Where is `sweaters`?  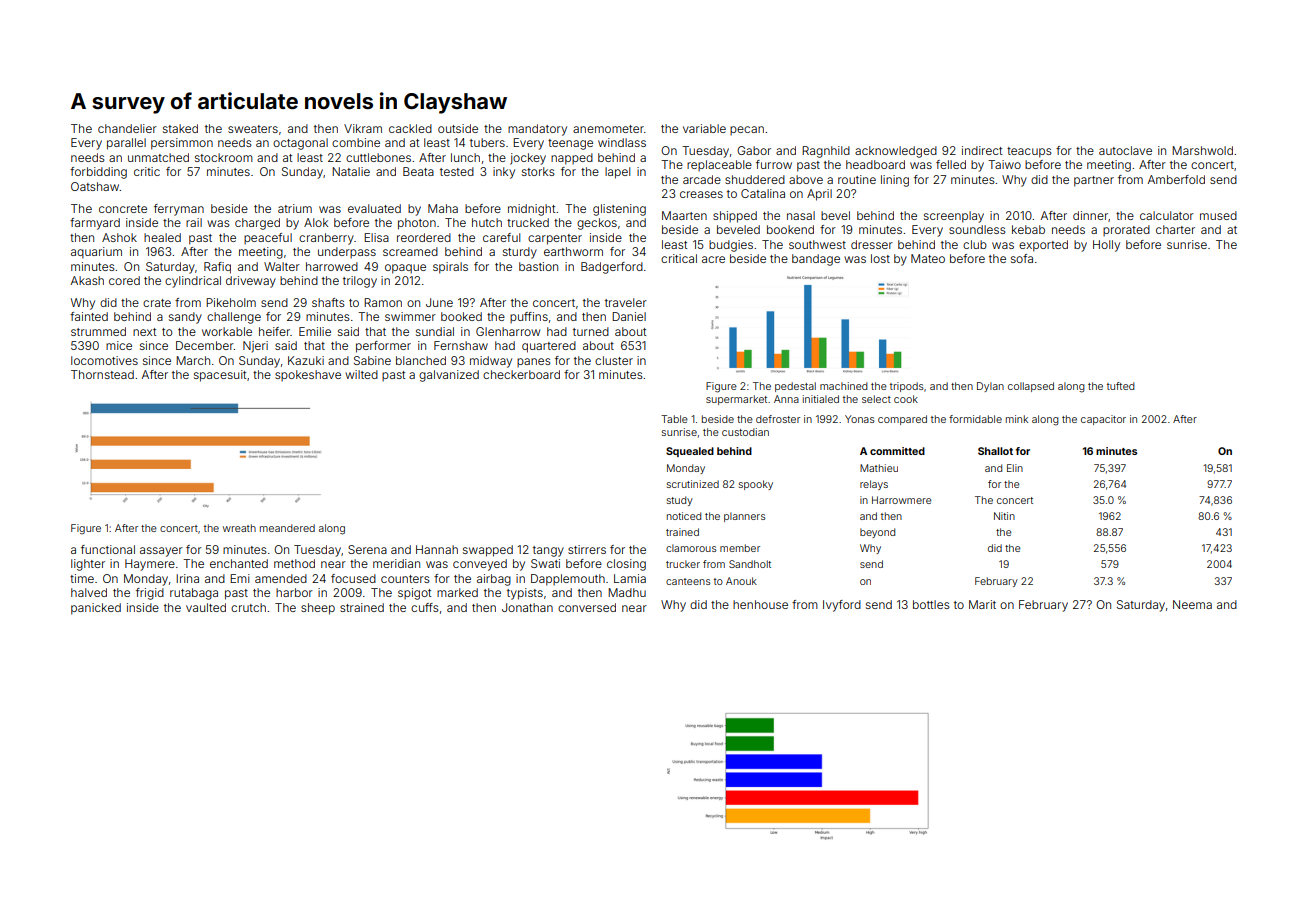 sweaters is located at coordinates (253, 129).
